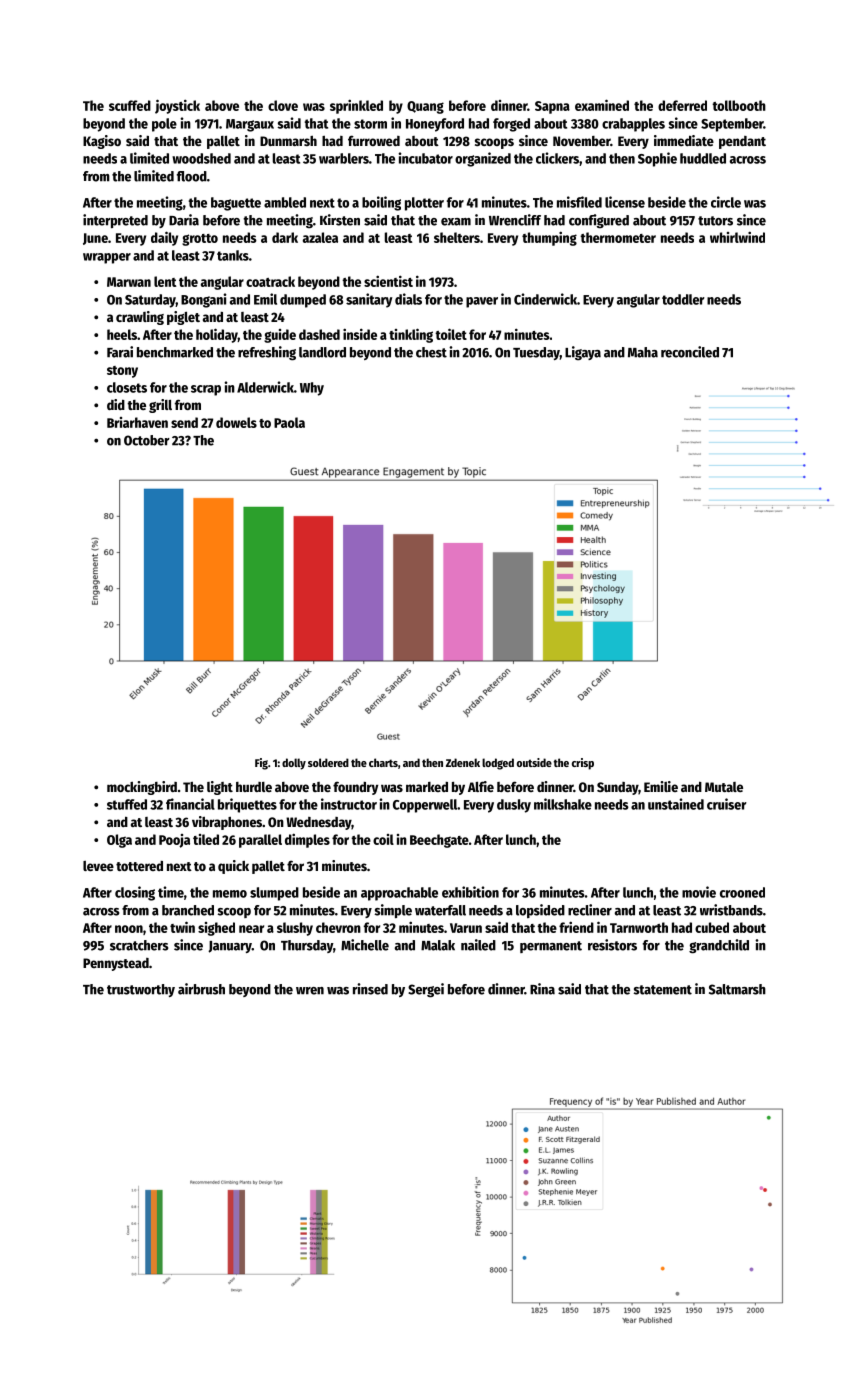  I want to click on trustworthy, so click(141, 990).
